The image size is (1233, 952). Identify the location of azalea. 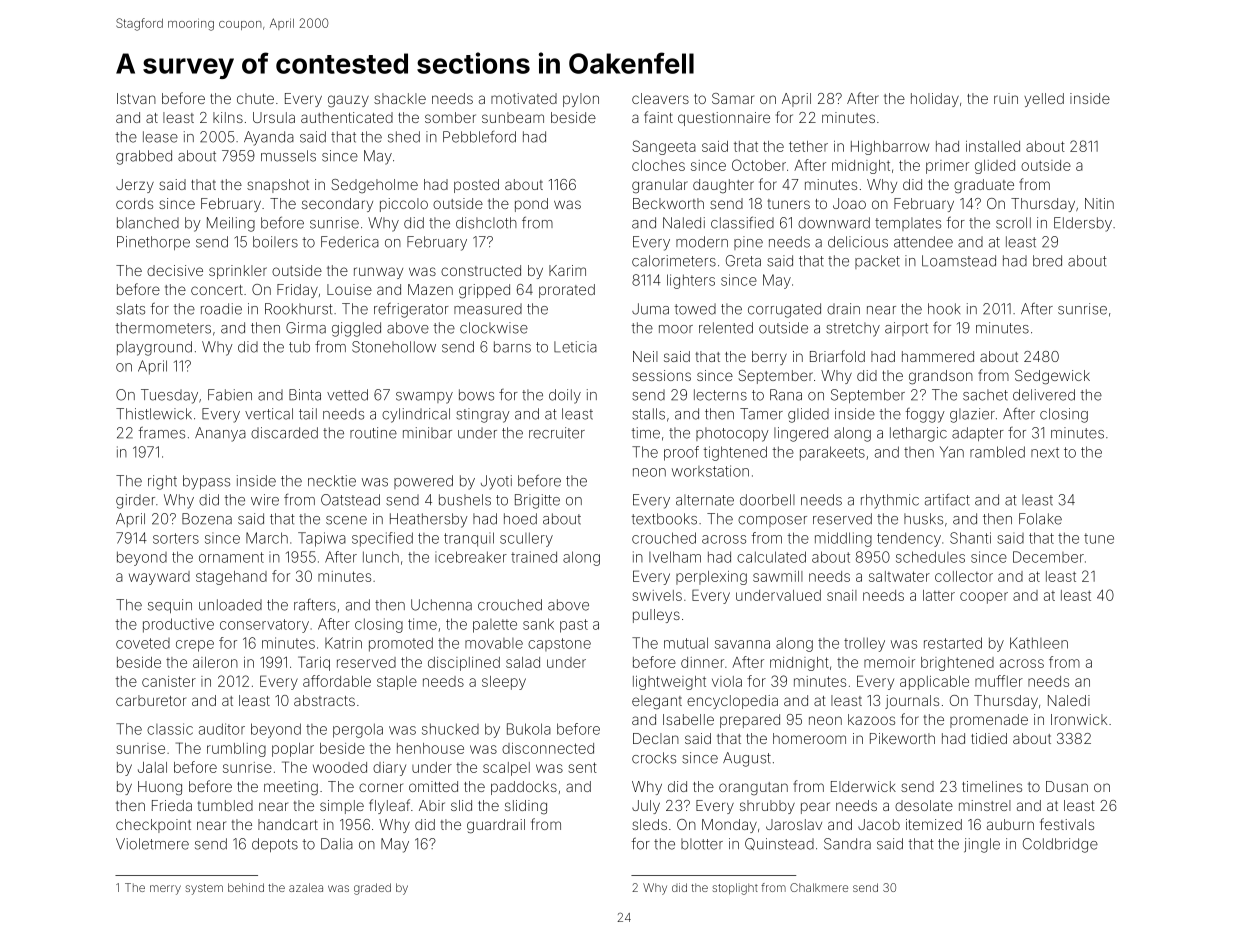
(306, 887).
